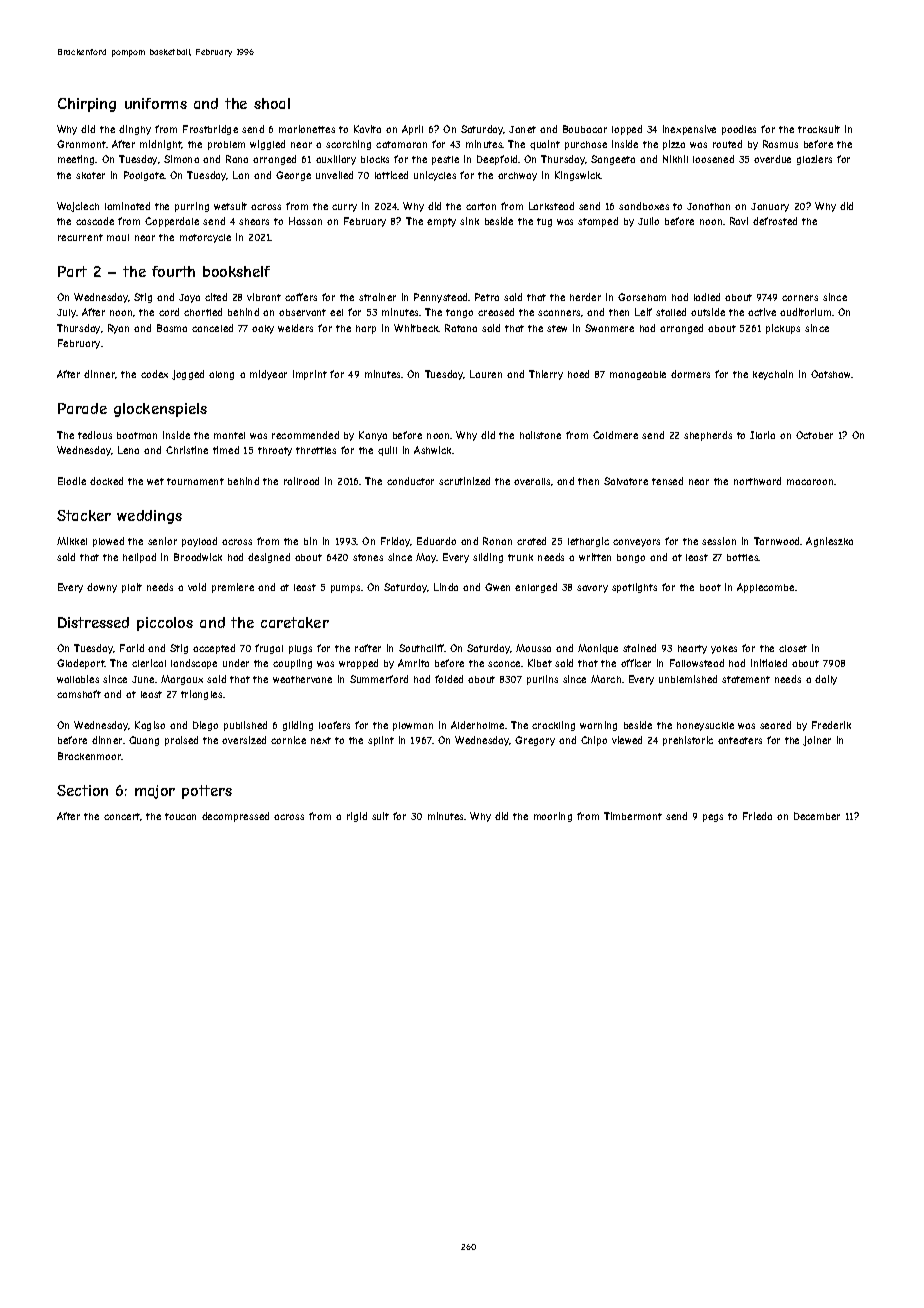 This screenshot has height=1308, width=924. I want to click on unicycles, so click(435, 176).
